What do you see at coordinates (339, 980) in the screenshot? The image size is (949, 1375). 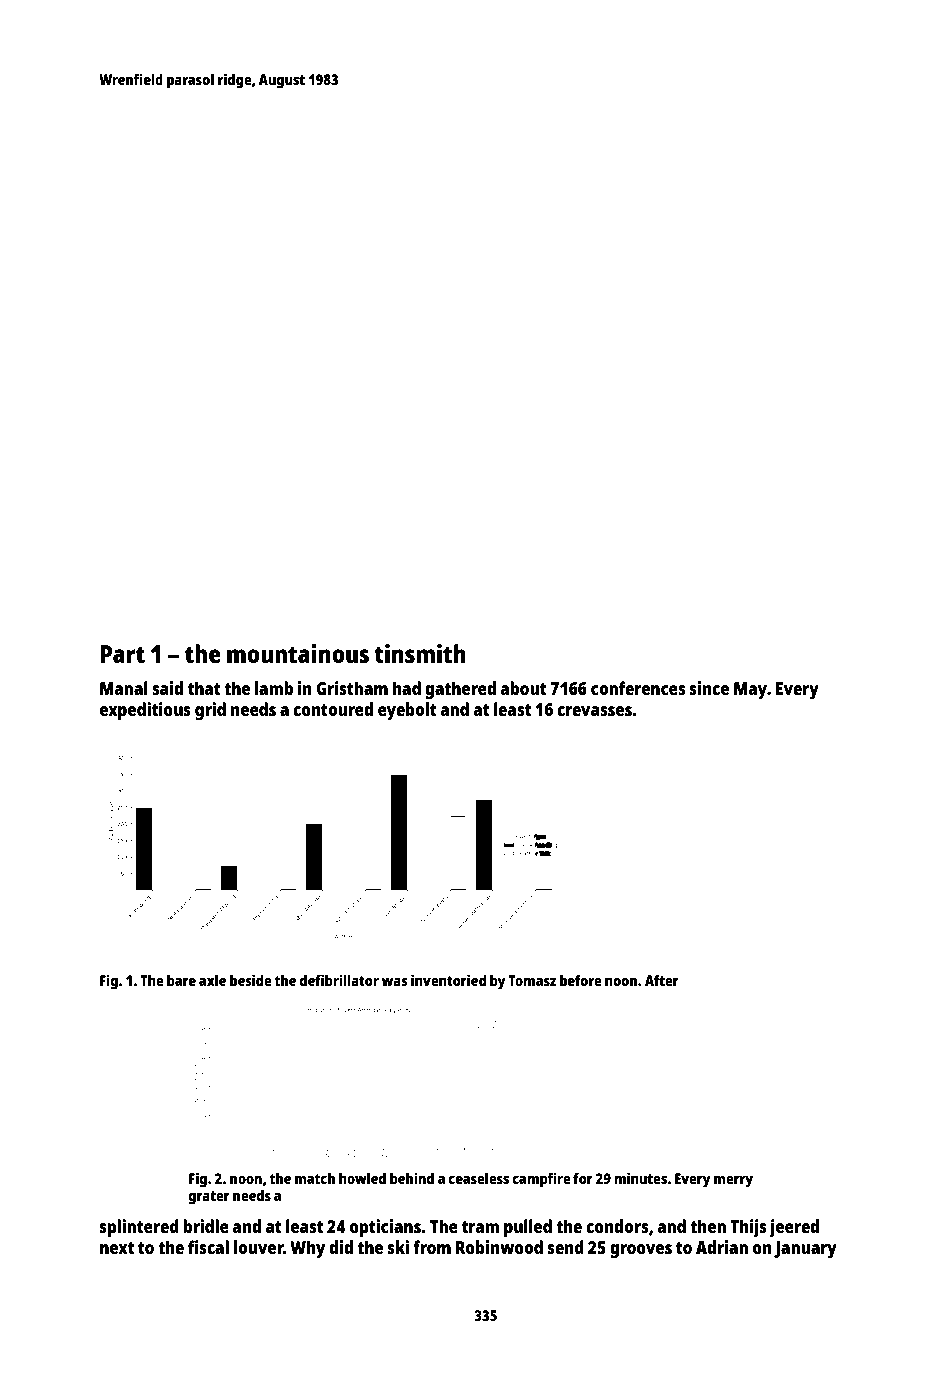 I see `defibrillator` at bounding box center [339, 980].
